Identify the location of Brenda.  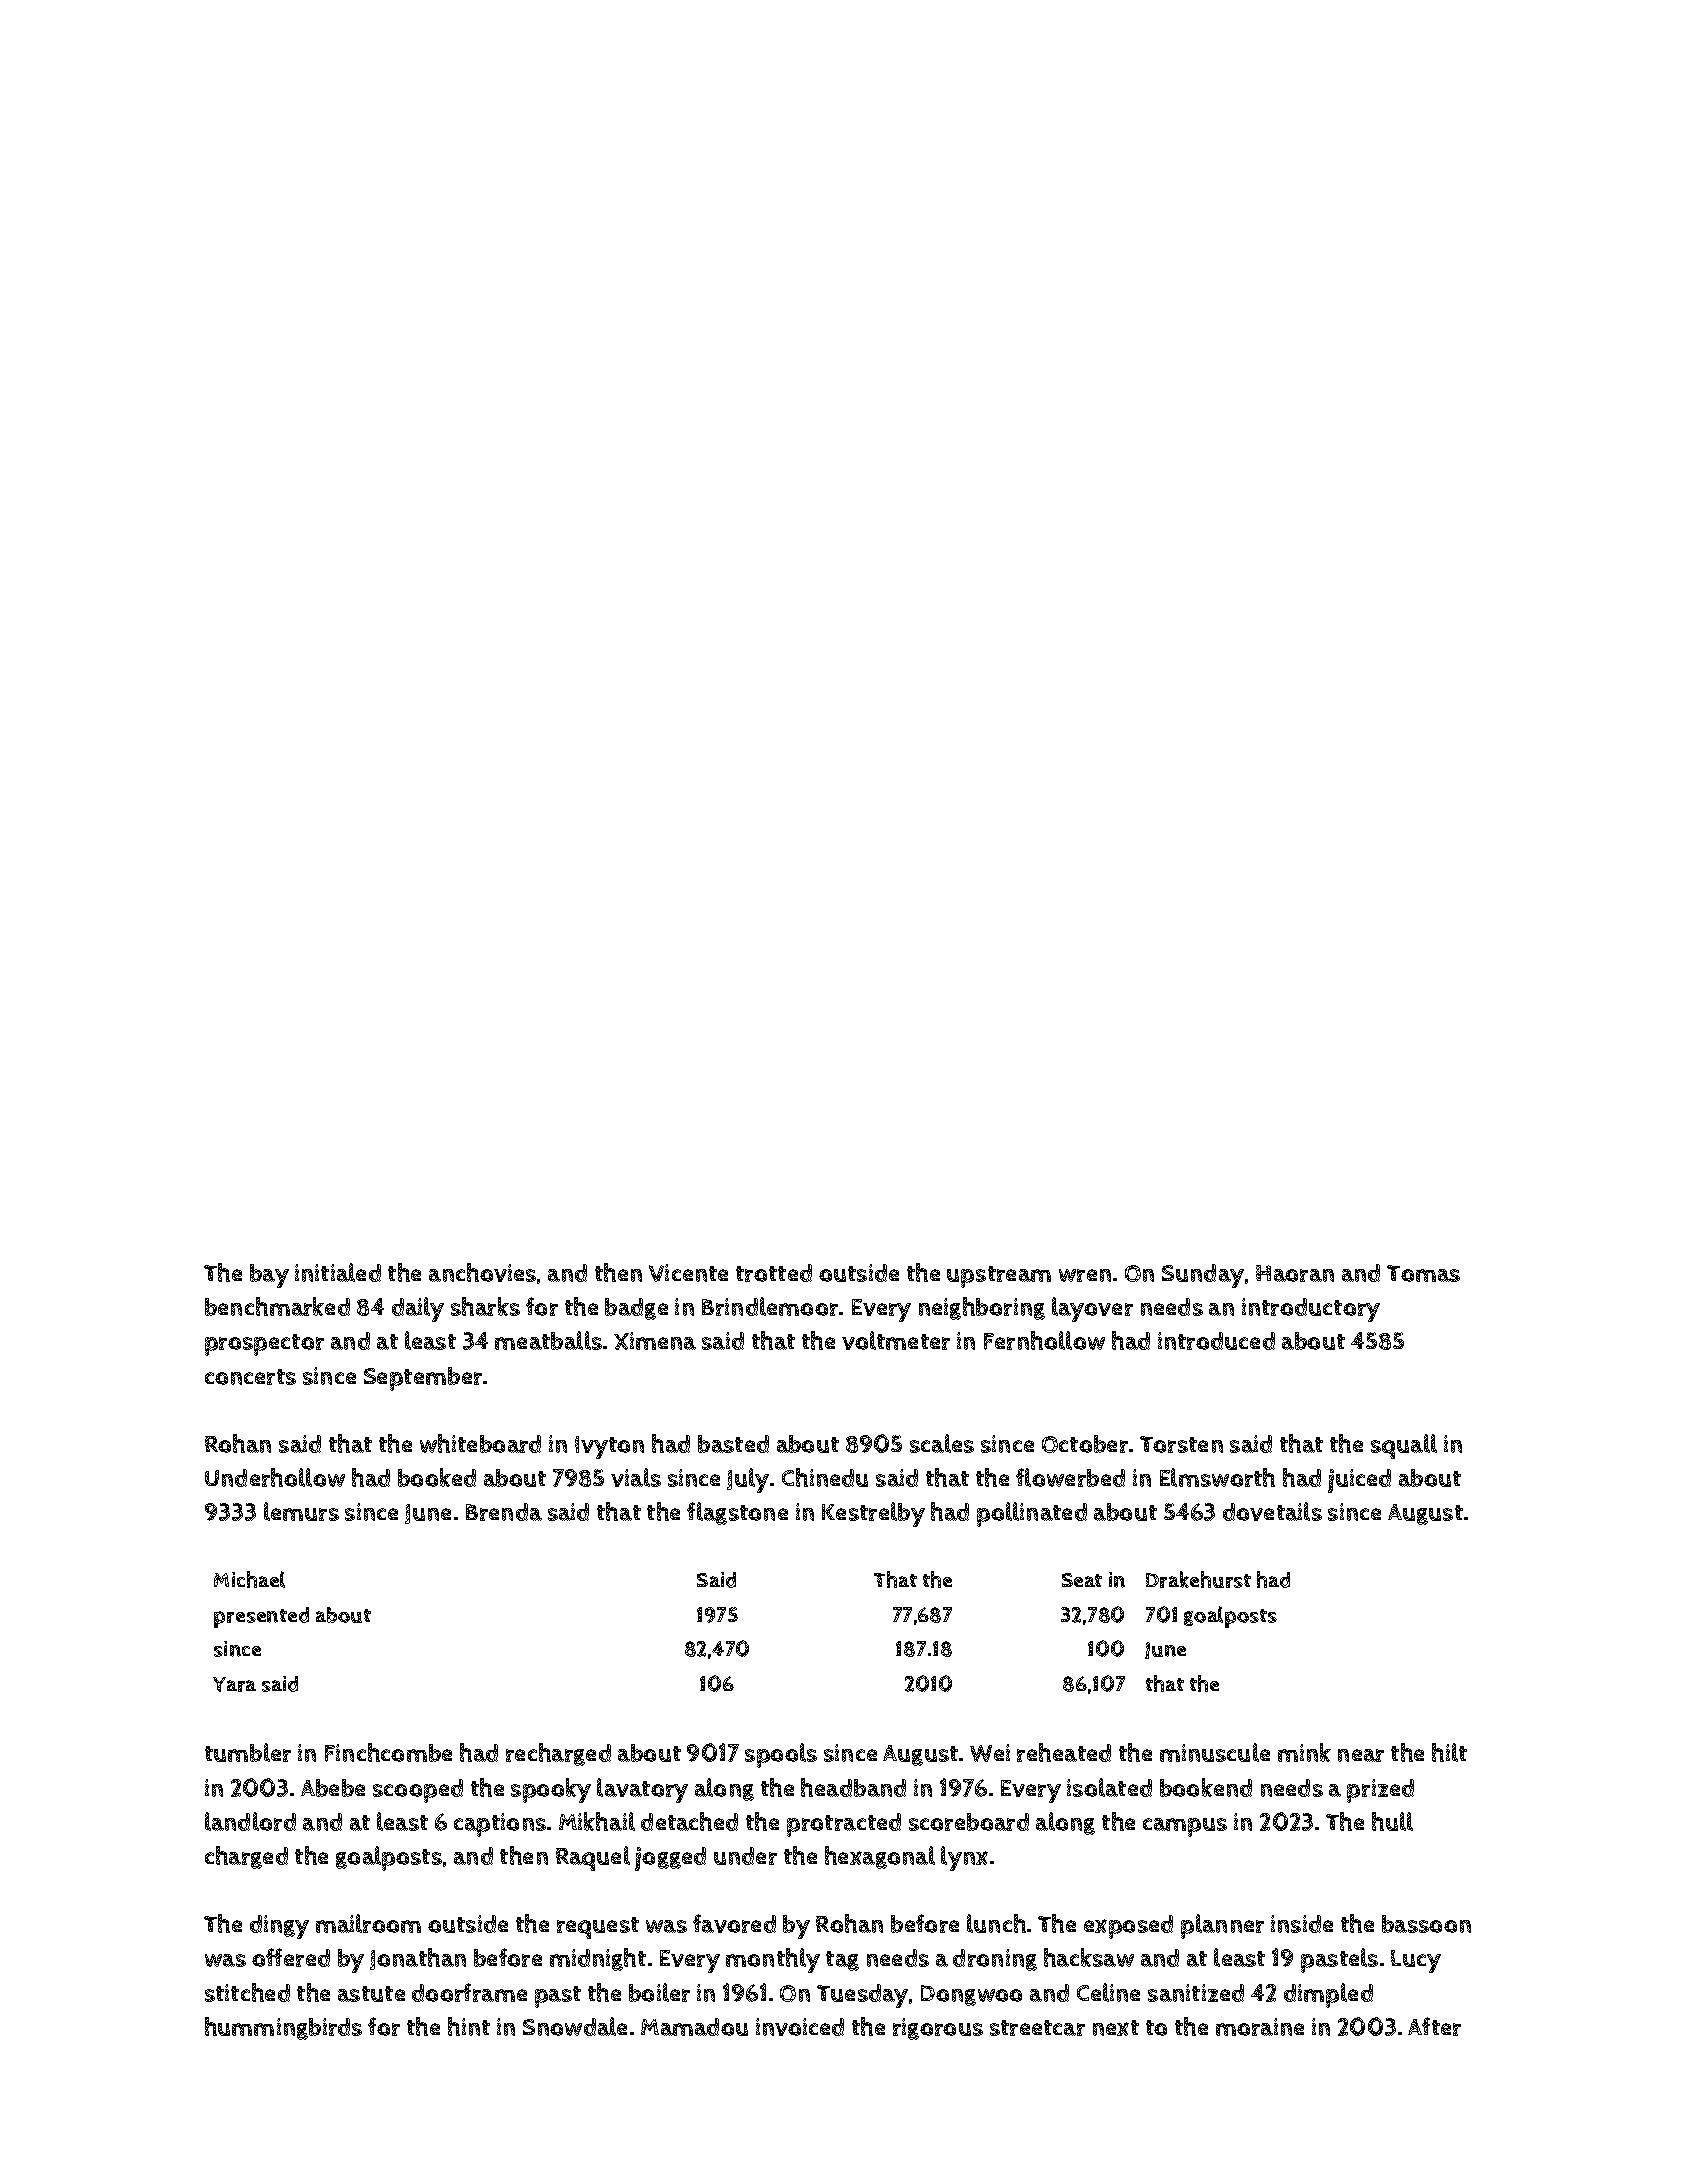
(504, 1512).
